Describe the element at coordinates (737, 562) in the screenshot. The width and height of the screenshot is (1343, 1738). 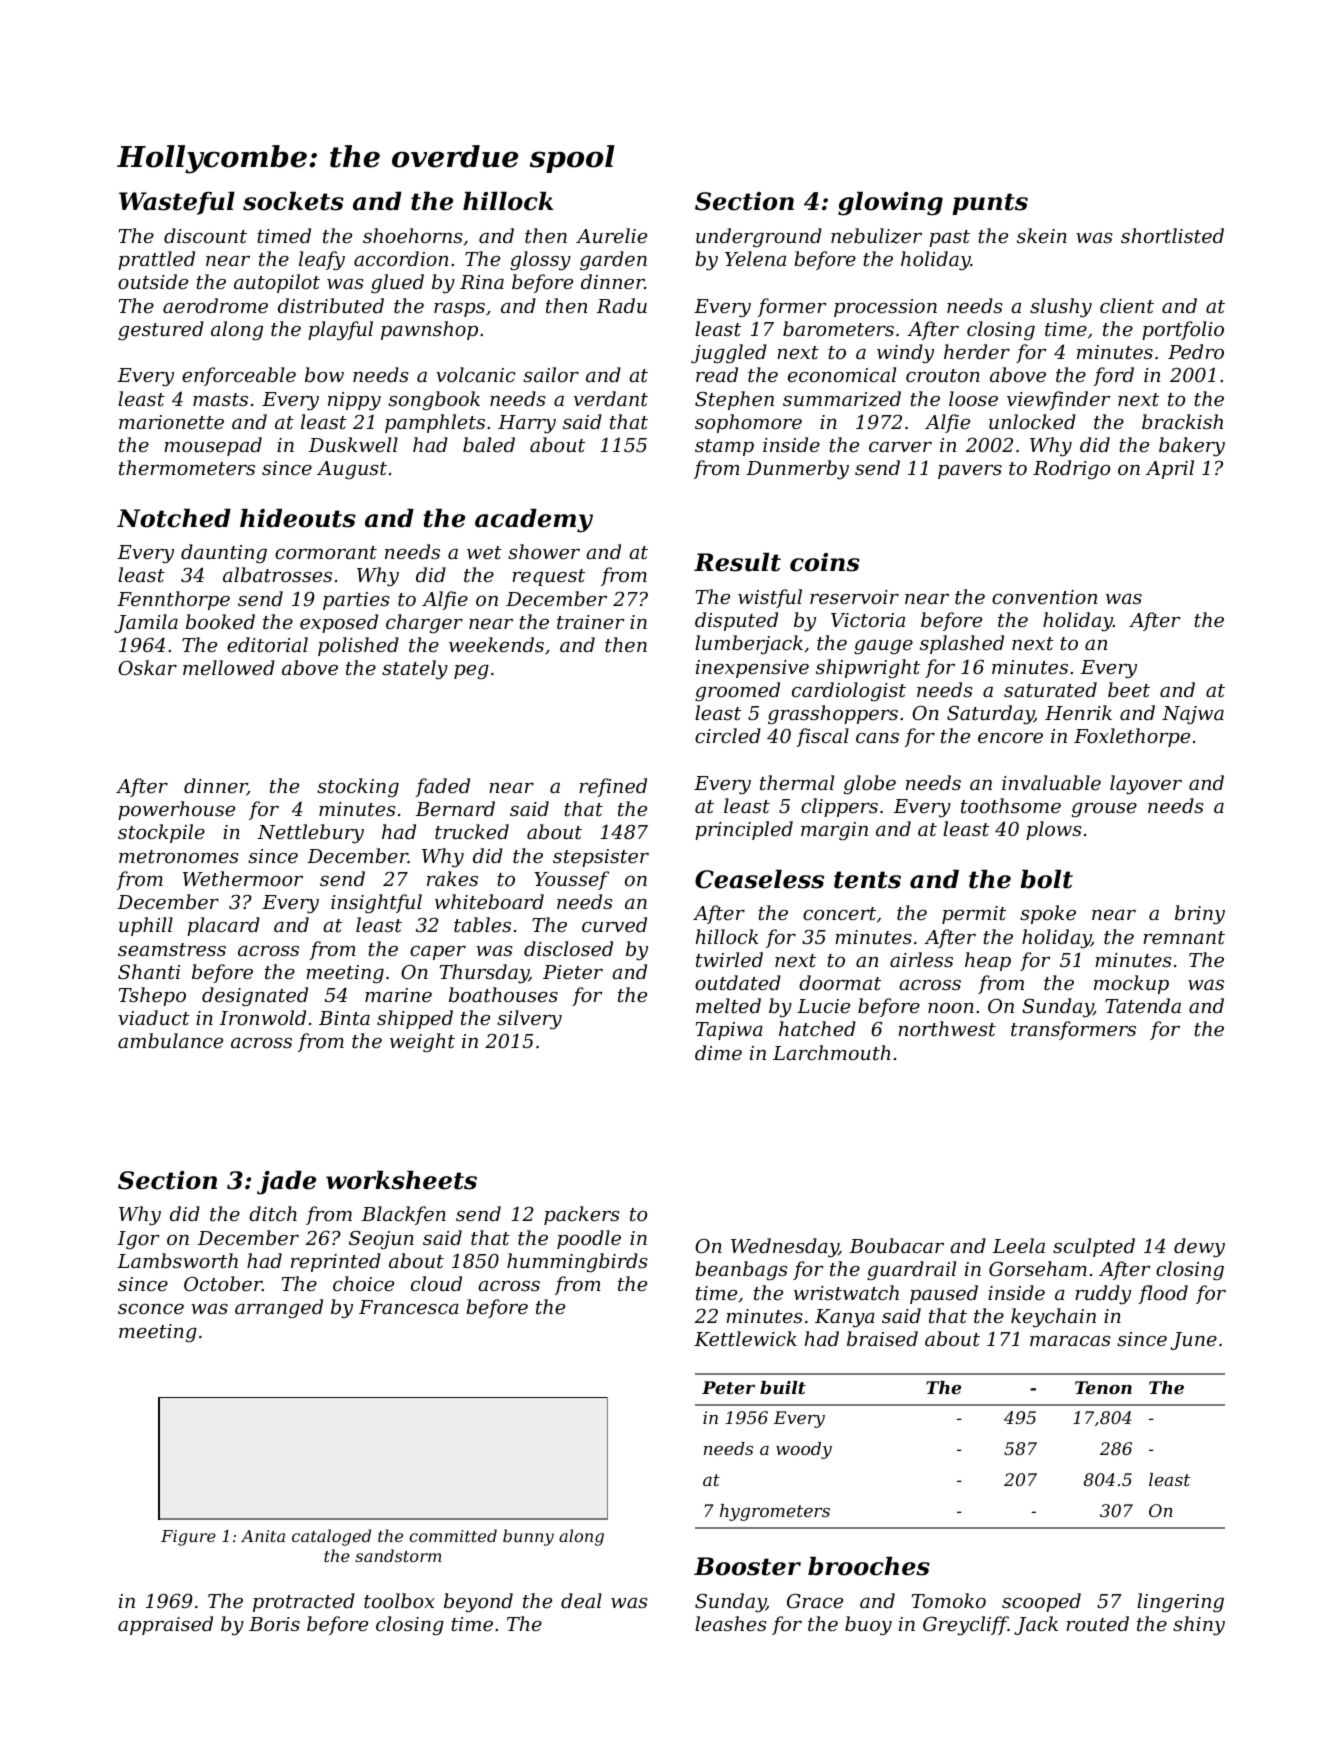
I see `Result` at that location.
